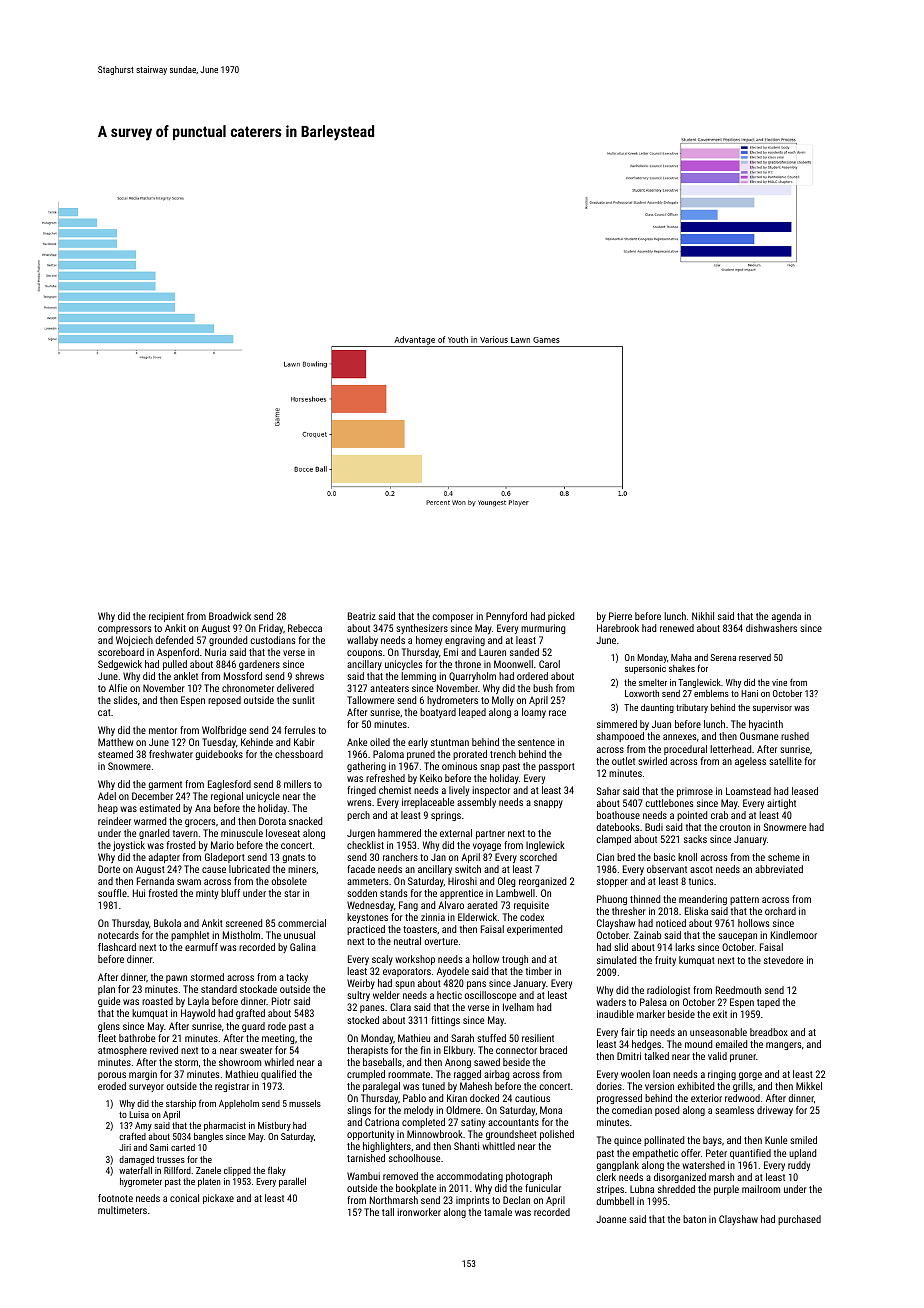 The image size is (924, 1308). What do you see at coordinates (132, 1136) in the image?
I see `crafted` at bounding box center [132, 1136].
